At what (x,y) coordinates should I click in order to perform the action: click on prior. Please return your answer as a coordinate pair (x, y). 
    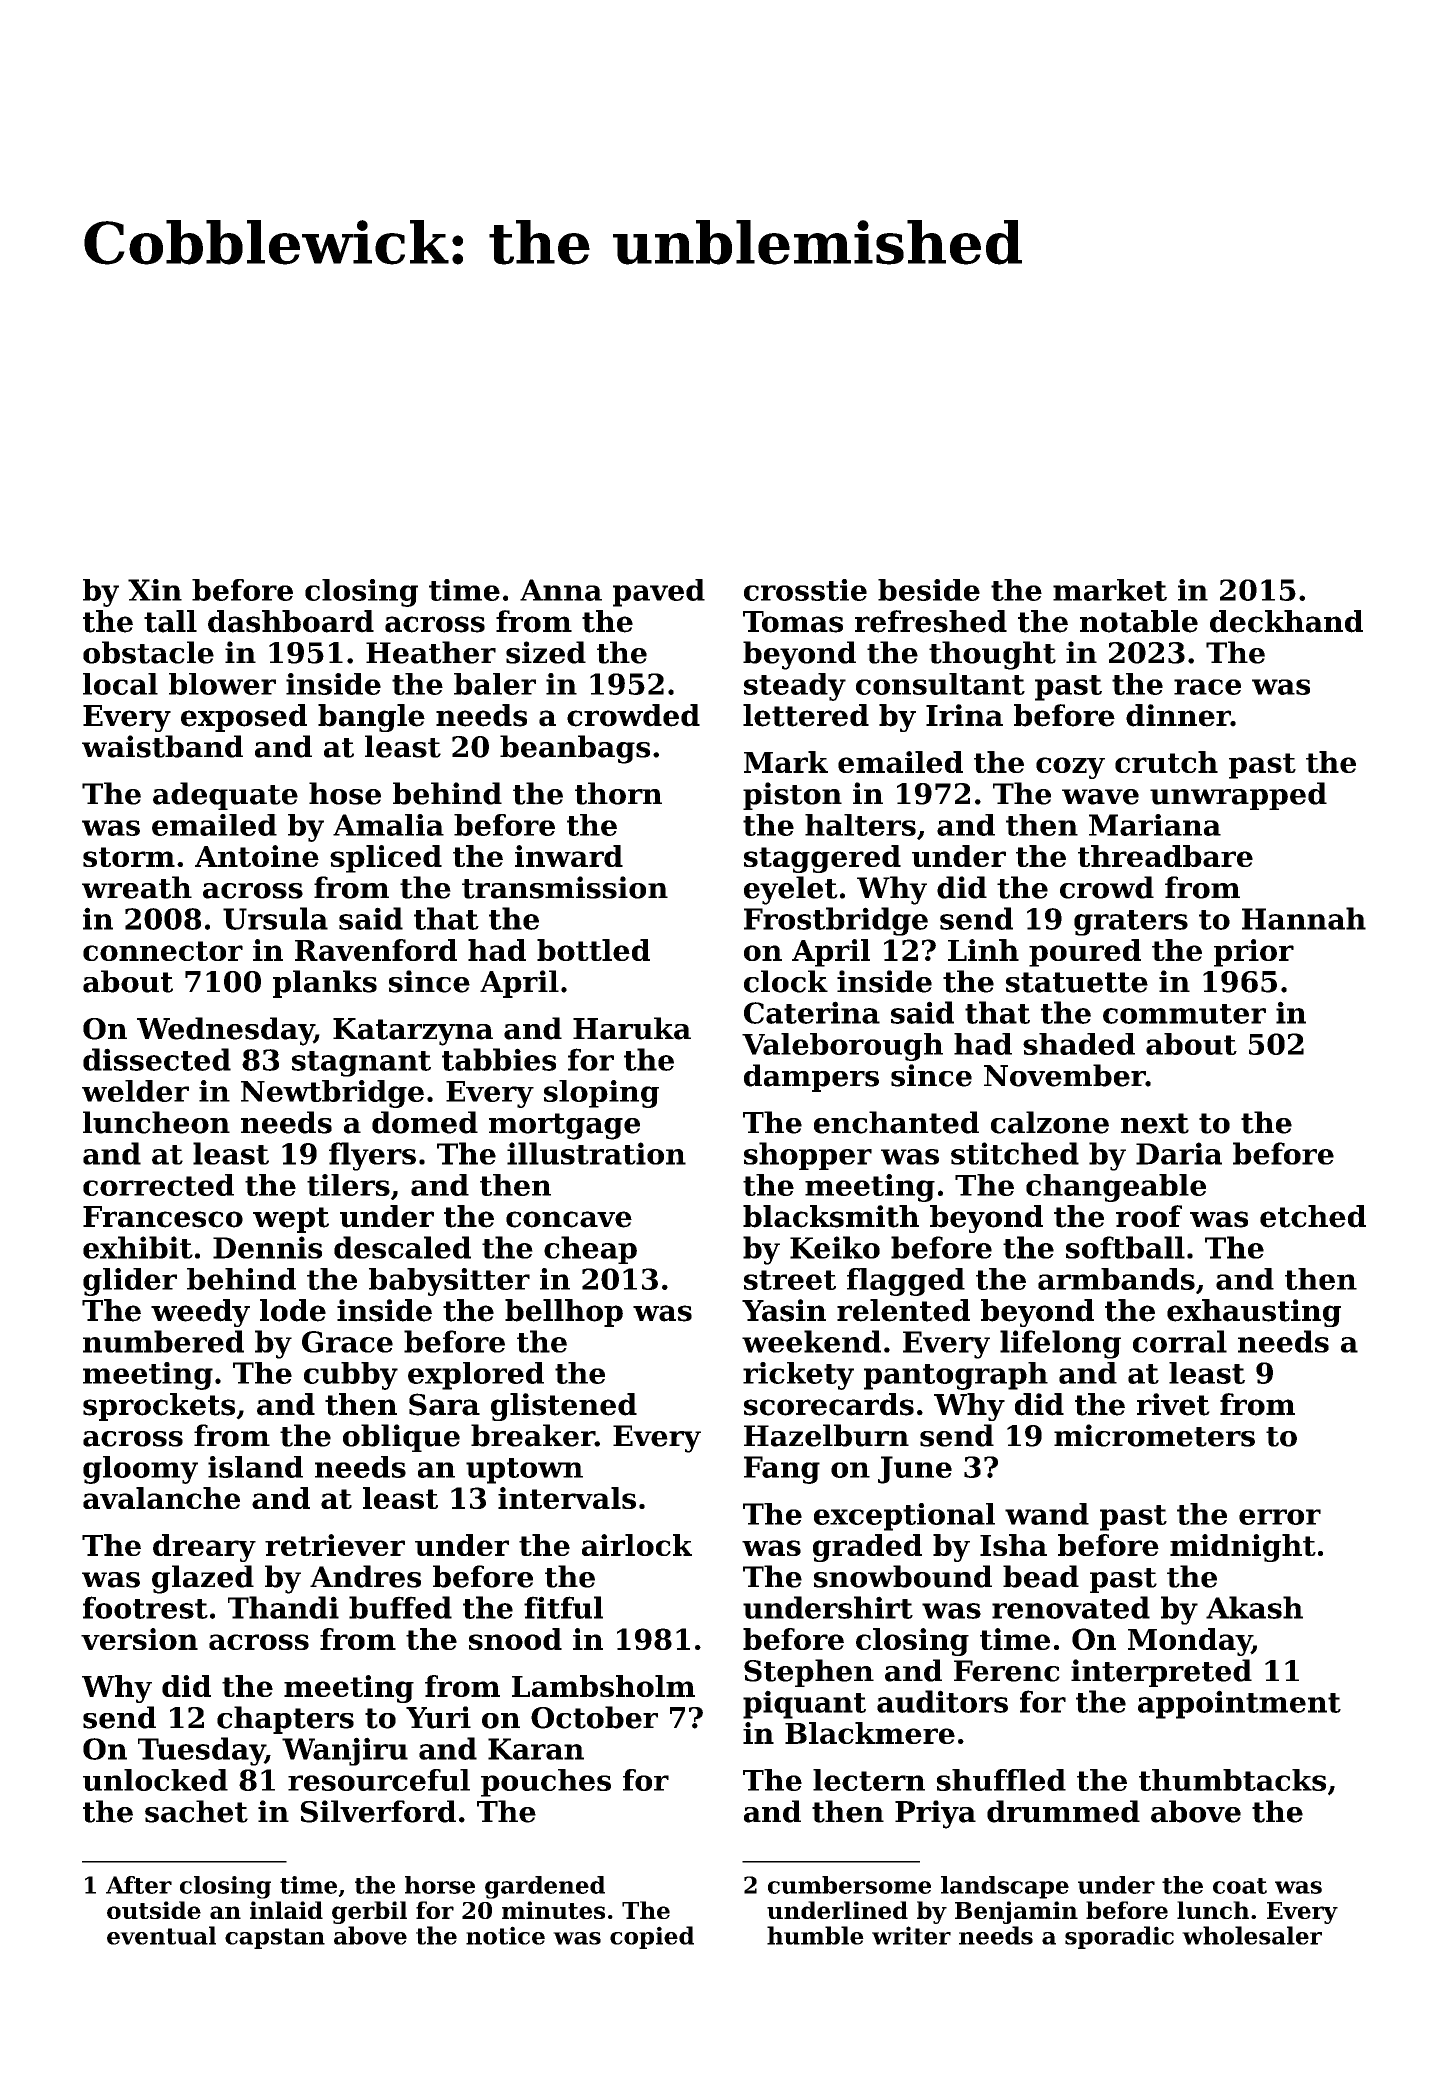
    Looking at the image, I should click on (1254, 953).
